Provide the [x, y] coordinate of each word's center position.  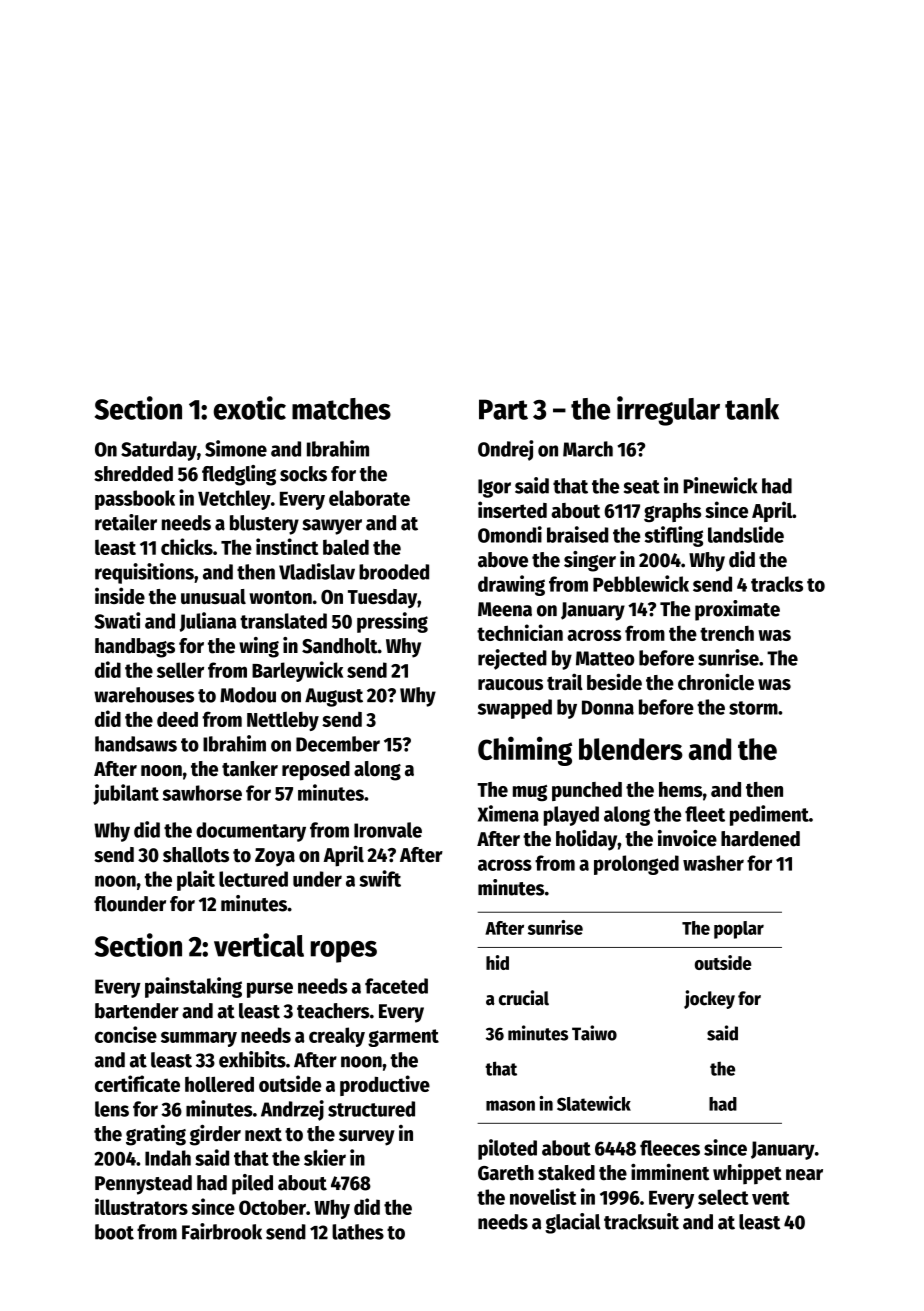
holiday [587, 840]
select [723, 1197]
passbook [135, 500]
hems [680, 789]
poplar [739, 930]
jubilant [126, 794]
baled [346, 547]
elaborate [369, 498]
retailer [126, 522]
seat [642, 487]
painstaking [193, 987]
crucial [524, 998]
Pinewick [721, 485]
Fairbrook [222, 1231]
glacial [572, 1223]
